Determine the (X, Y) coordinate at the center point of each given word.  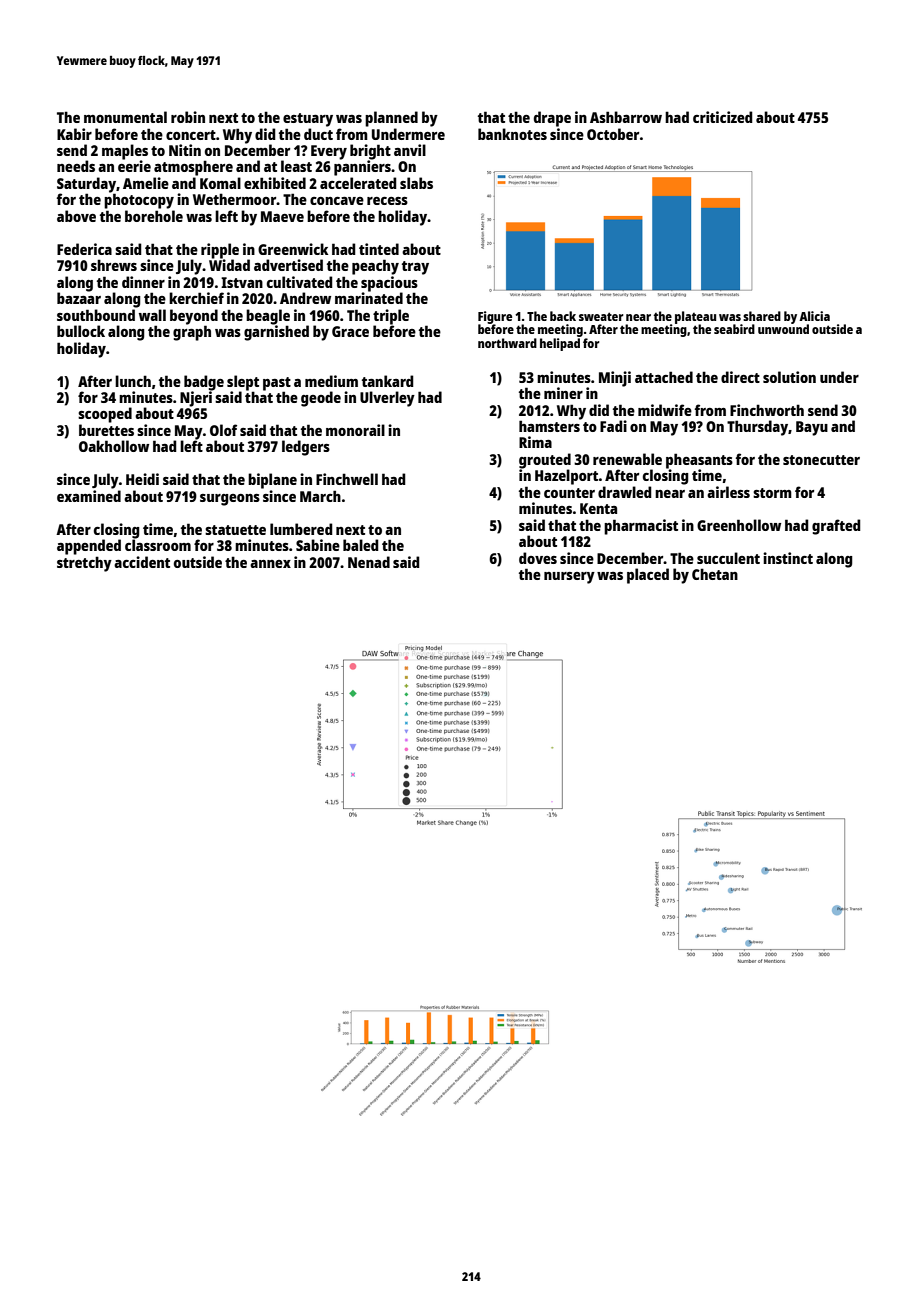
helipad (560, 344)
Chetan (715, 574)
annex (270, 564)
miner (563, 393)
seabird (734, 329)
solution (789, 377)
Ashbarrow (626, 117)
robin (188, 117)
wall (152, 315)
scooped (105, 415)
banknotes (512, 134)
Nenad (369, 562)
